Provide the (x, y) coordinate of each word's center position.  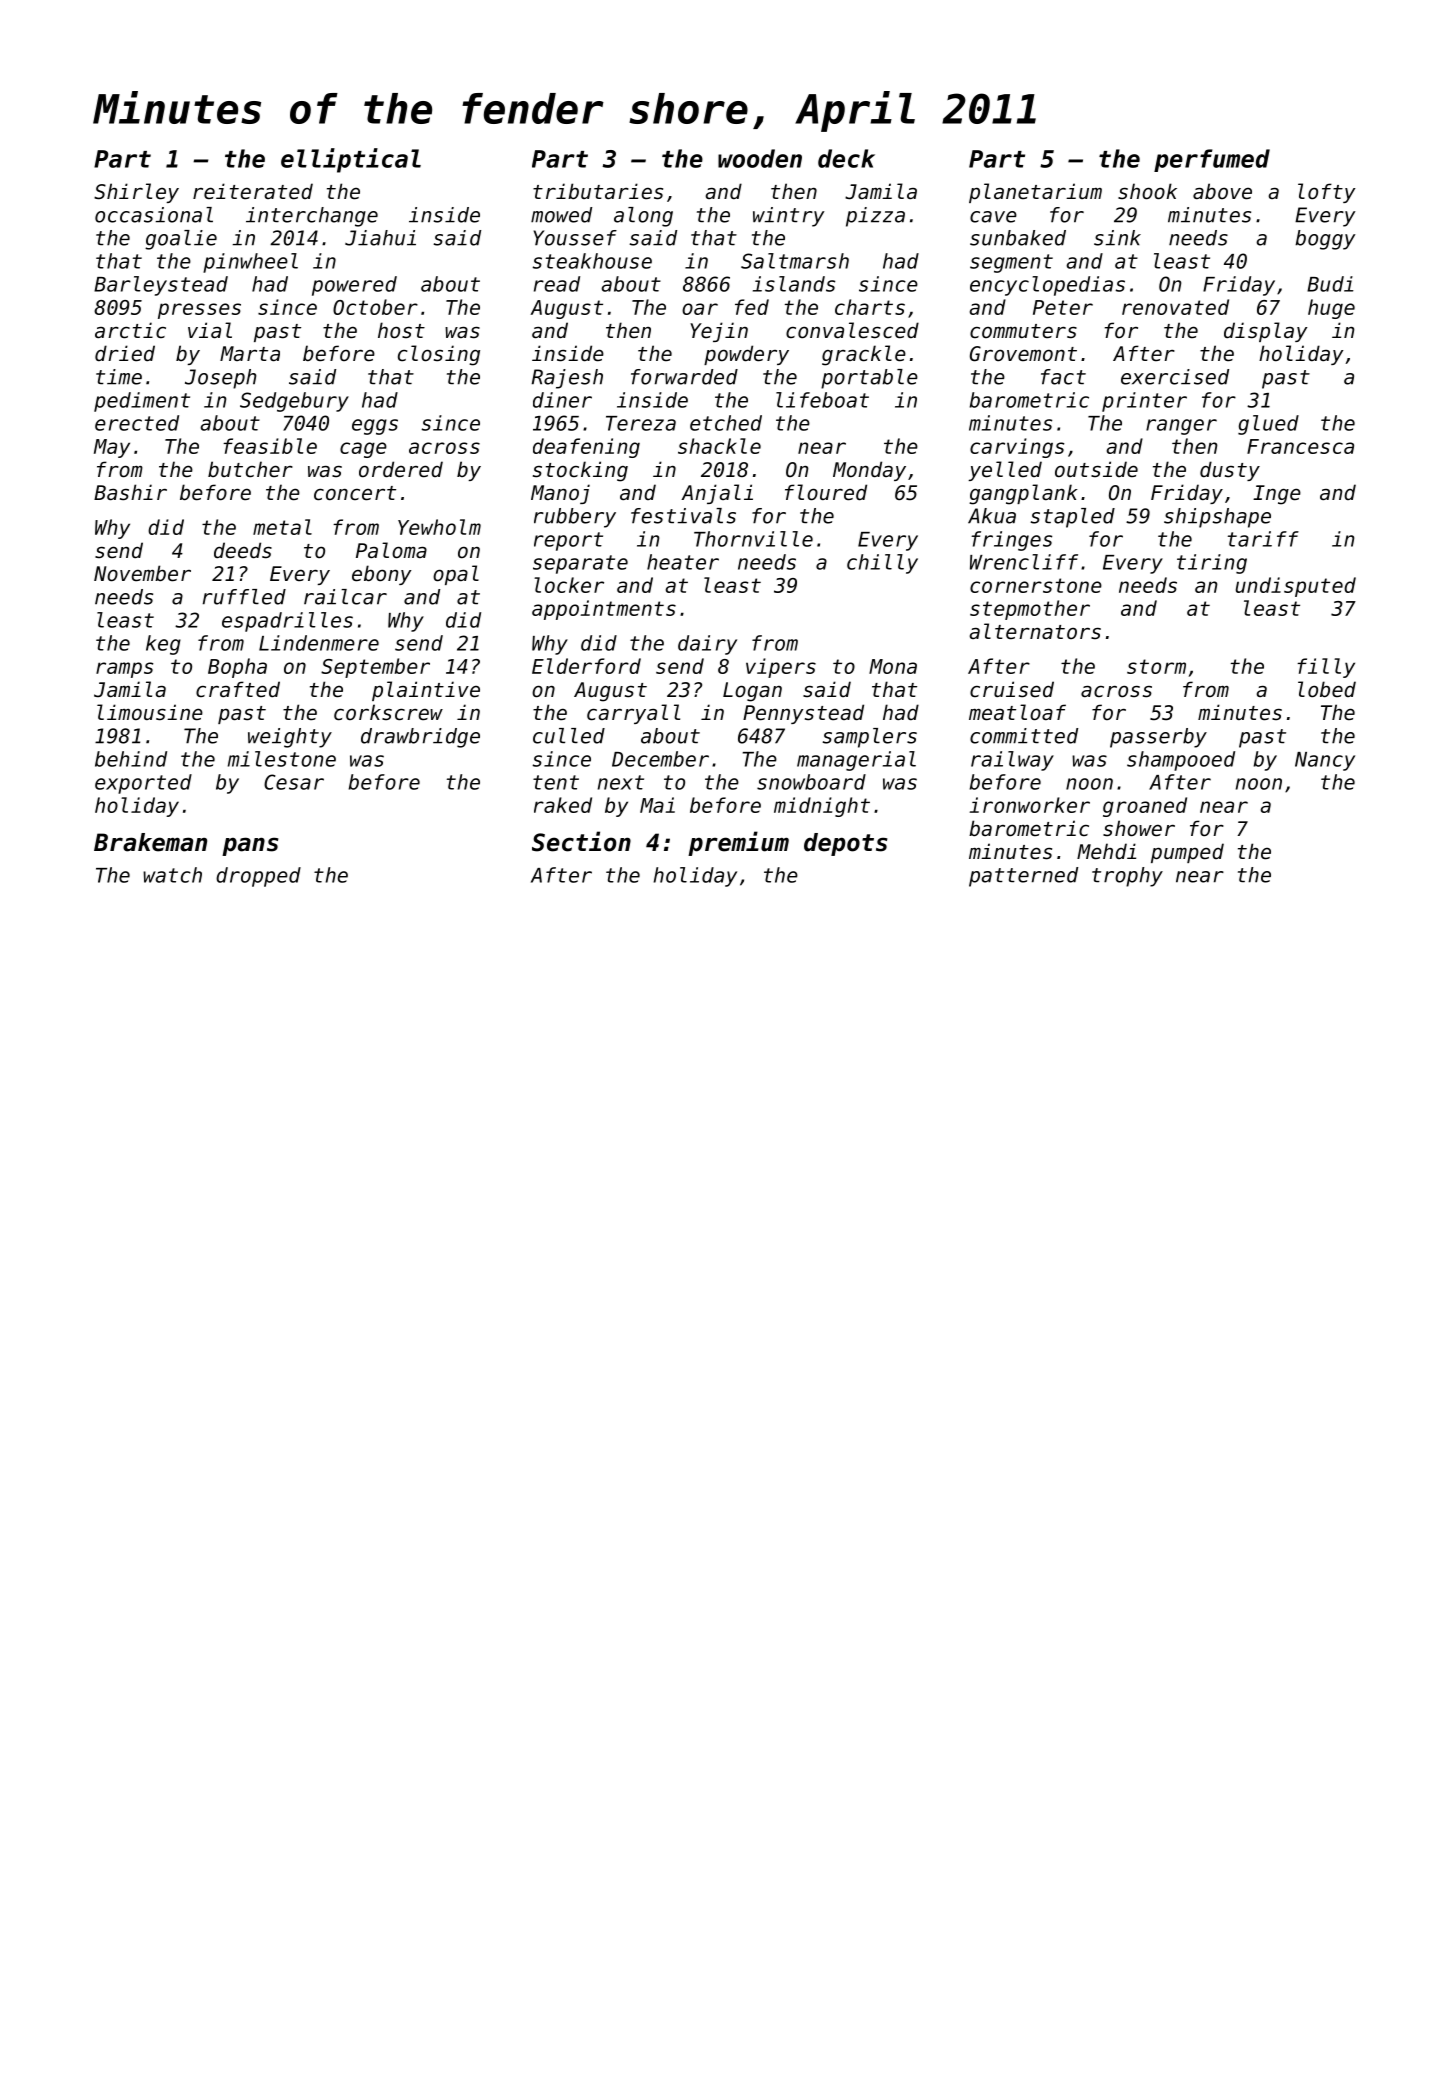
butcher (250, 469)
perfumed (1212, 160)
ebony (381, 575)
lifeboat (822, 400)
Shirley (136, 193)
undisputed (1296, 587)
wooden (760, 158)
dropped (258, 877)
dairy (707, 645)
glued (1268, 425)
